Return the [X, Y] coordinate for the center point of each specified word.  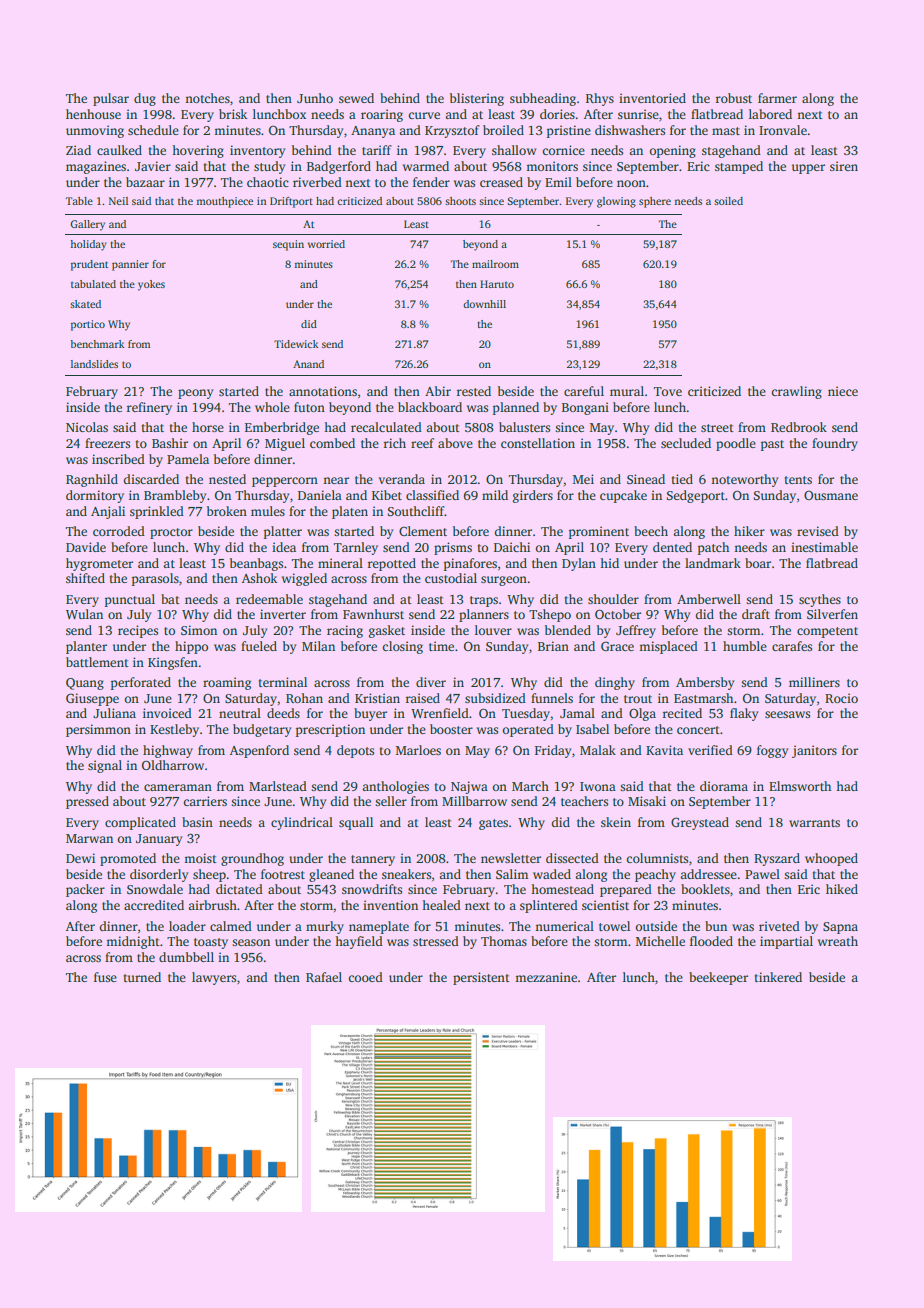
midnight [133, 942]
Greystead [700, 823]
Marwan [89, 838]
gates [493, 824]
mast [726, 131]
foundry [835, 444]
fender [431, 182]
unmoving [95, 131]
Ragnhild [92, 480]
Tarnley [356, 548]
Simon [199, 630]
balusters [524, 427]
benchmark [97, 344]
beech [651, 531]
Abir [438, 391]
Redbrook [799, 427]
